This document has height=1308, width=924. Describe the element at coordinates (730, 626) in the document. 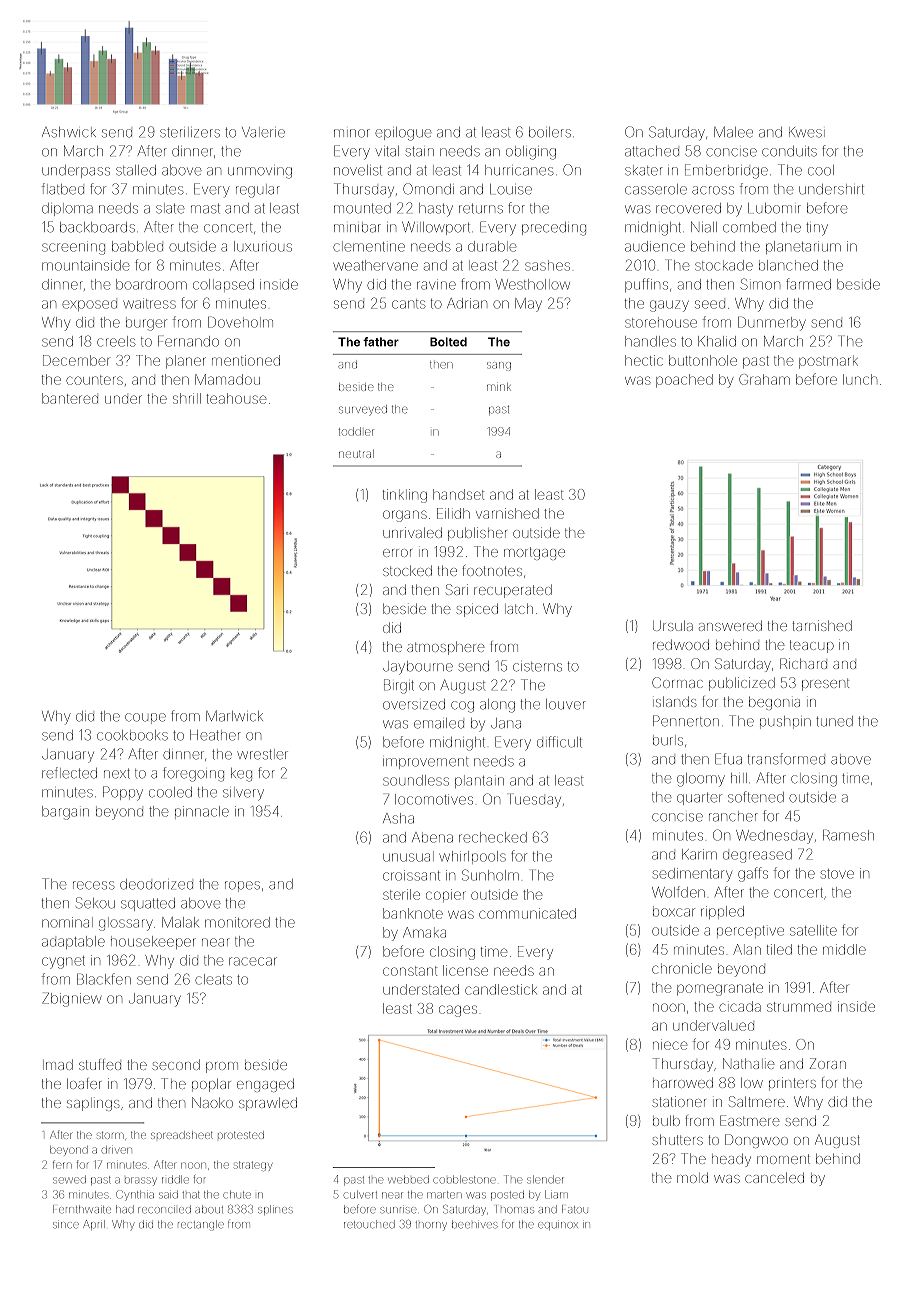

I see `answered` at that location.
